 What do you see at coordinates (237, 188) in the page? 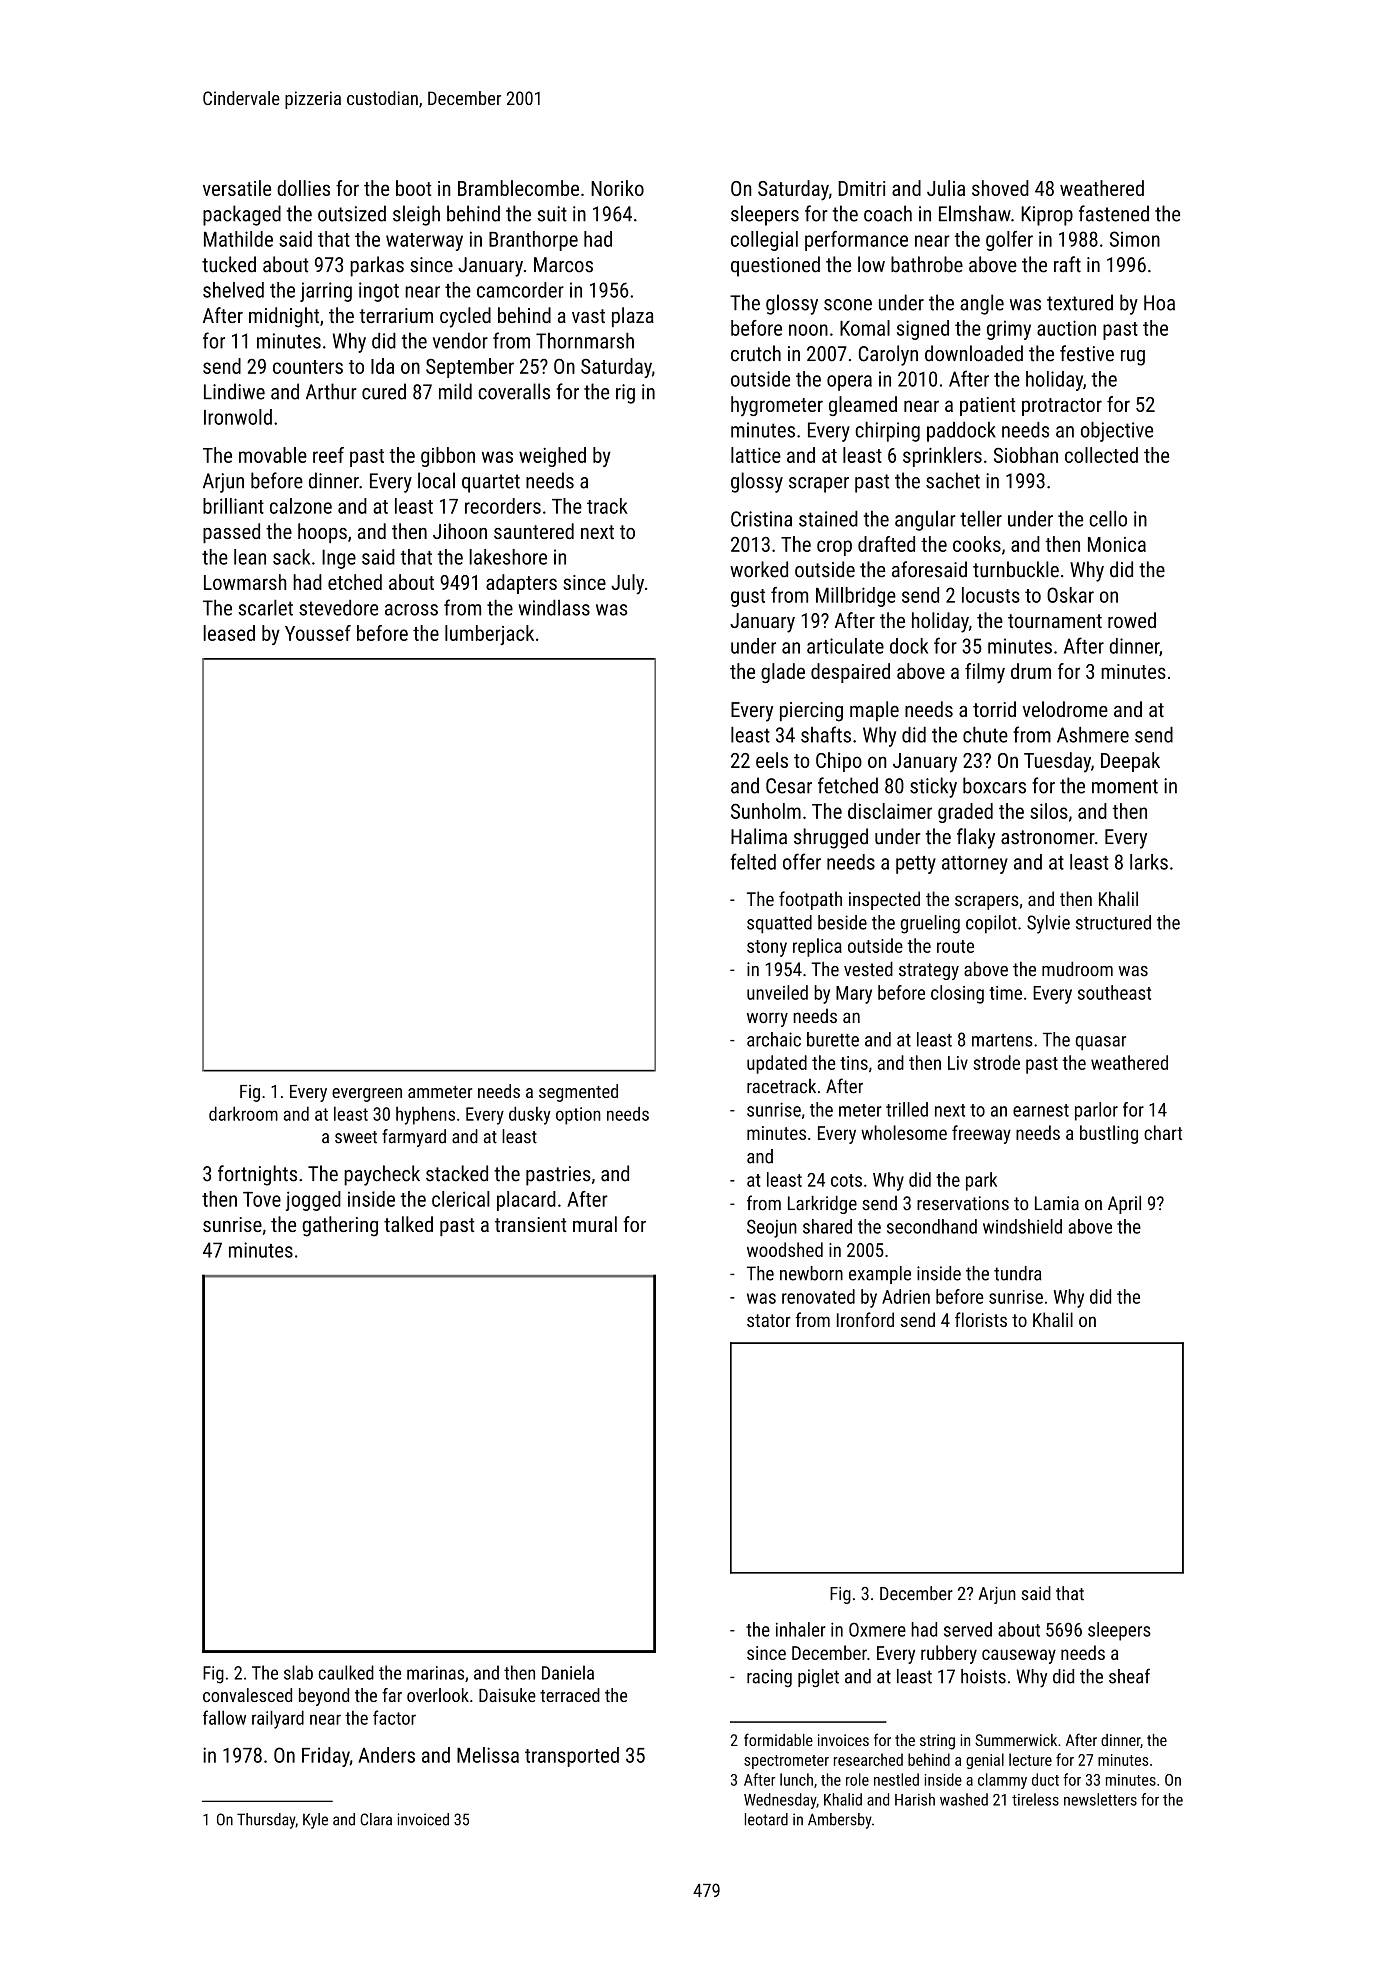
I see `versatile` at bounding box center [237, 188].
